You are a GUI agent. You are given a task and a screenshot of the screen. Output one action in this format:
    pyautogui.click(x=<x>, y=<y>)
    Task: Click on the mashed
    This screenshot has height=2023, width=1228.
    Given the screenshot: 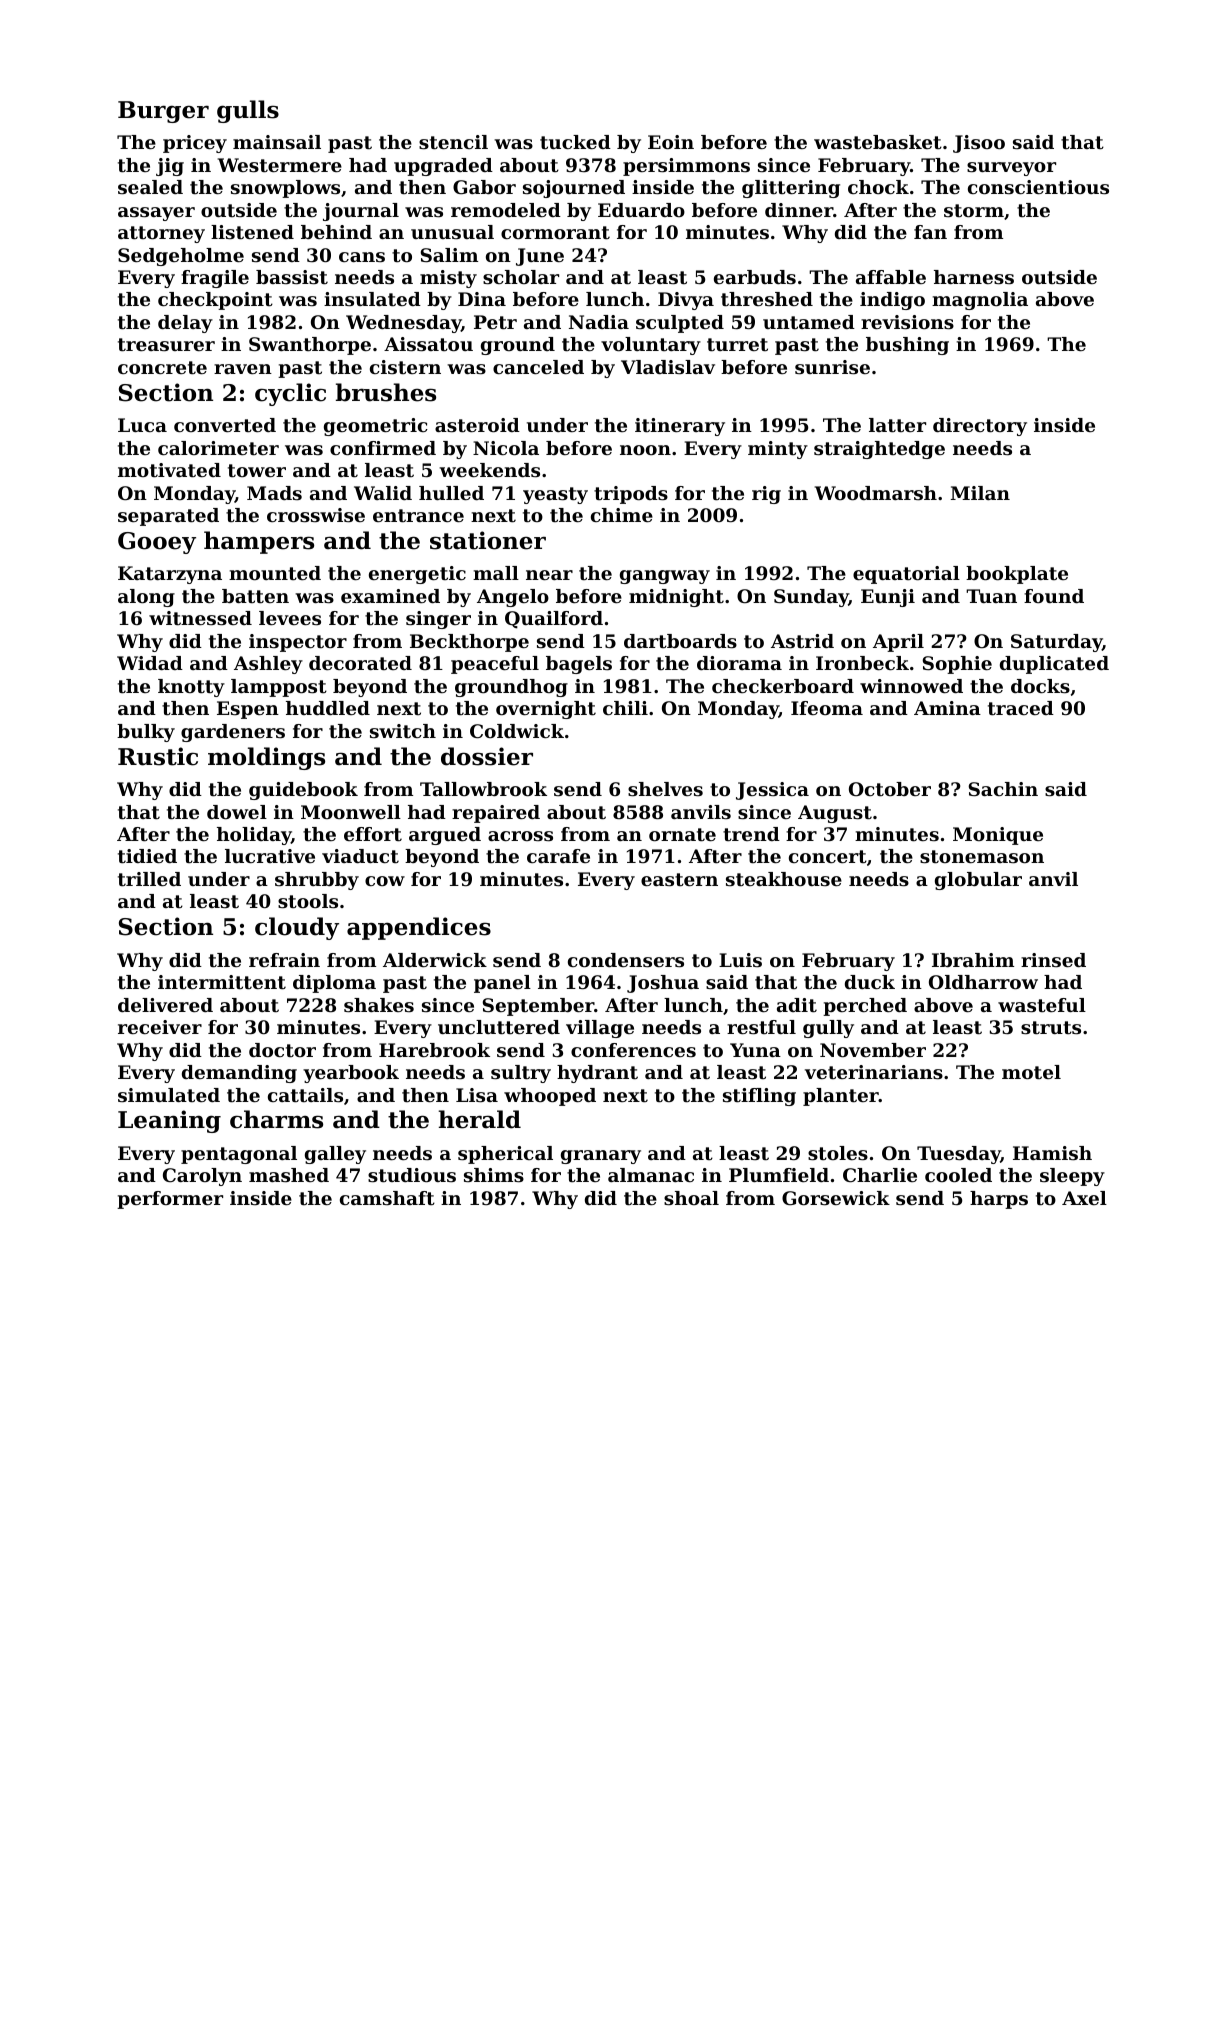 What is the action you would take?
    pyautogui.click(x=289, y=1175)
